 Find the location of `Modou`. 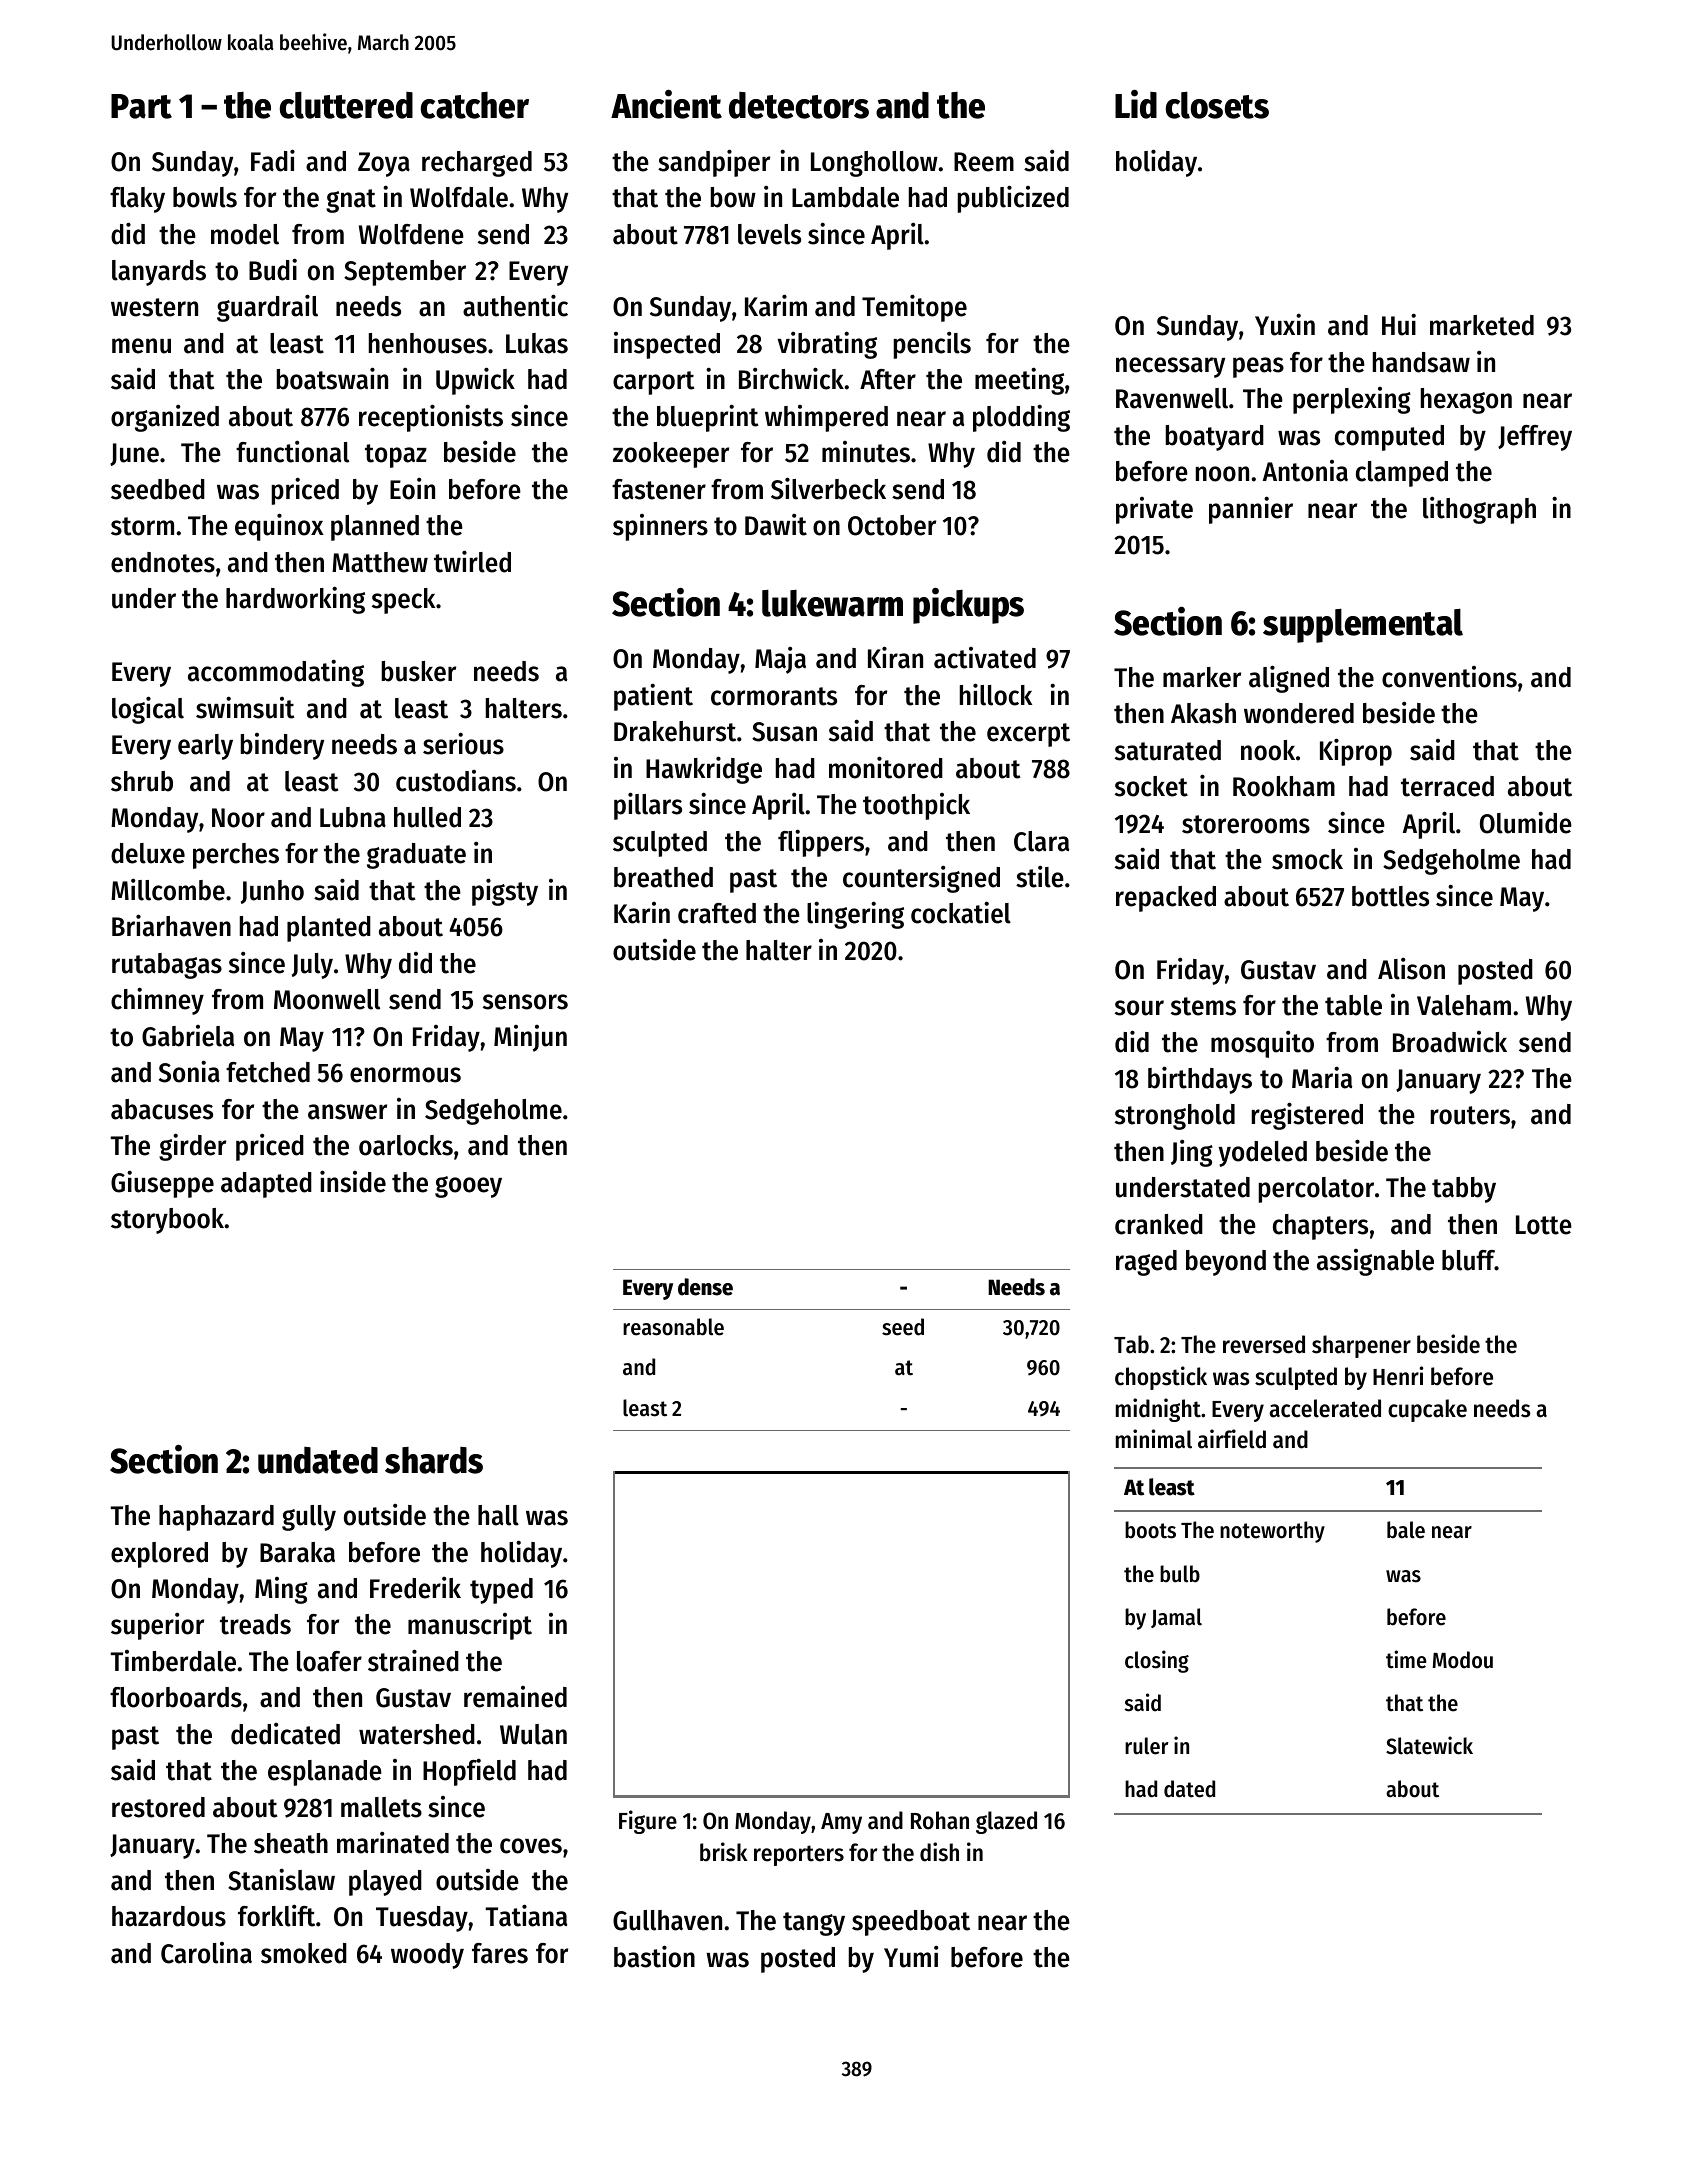

Modou is located at coordinates (1462, 1660).
